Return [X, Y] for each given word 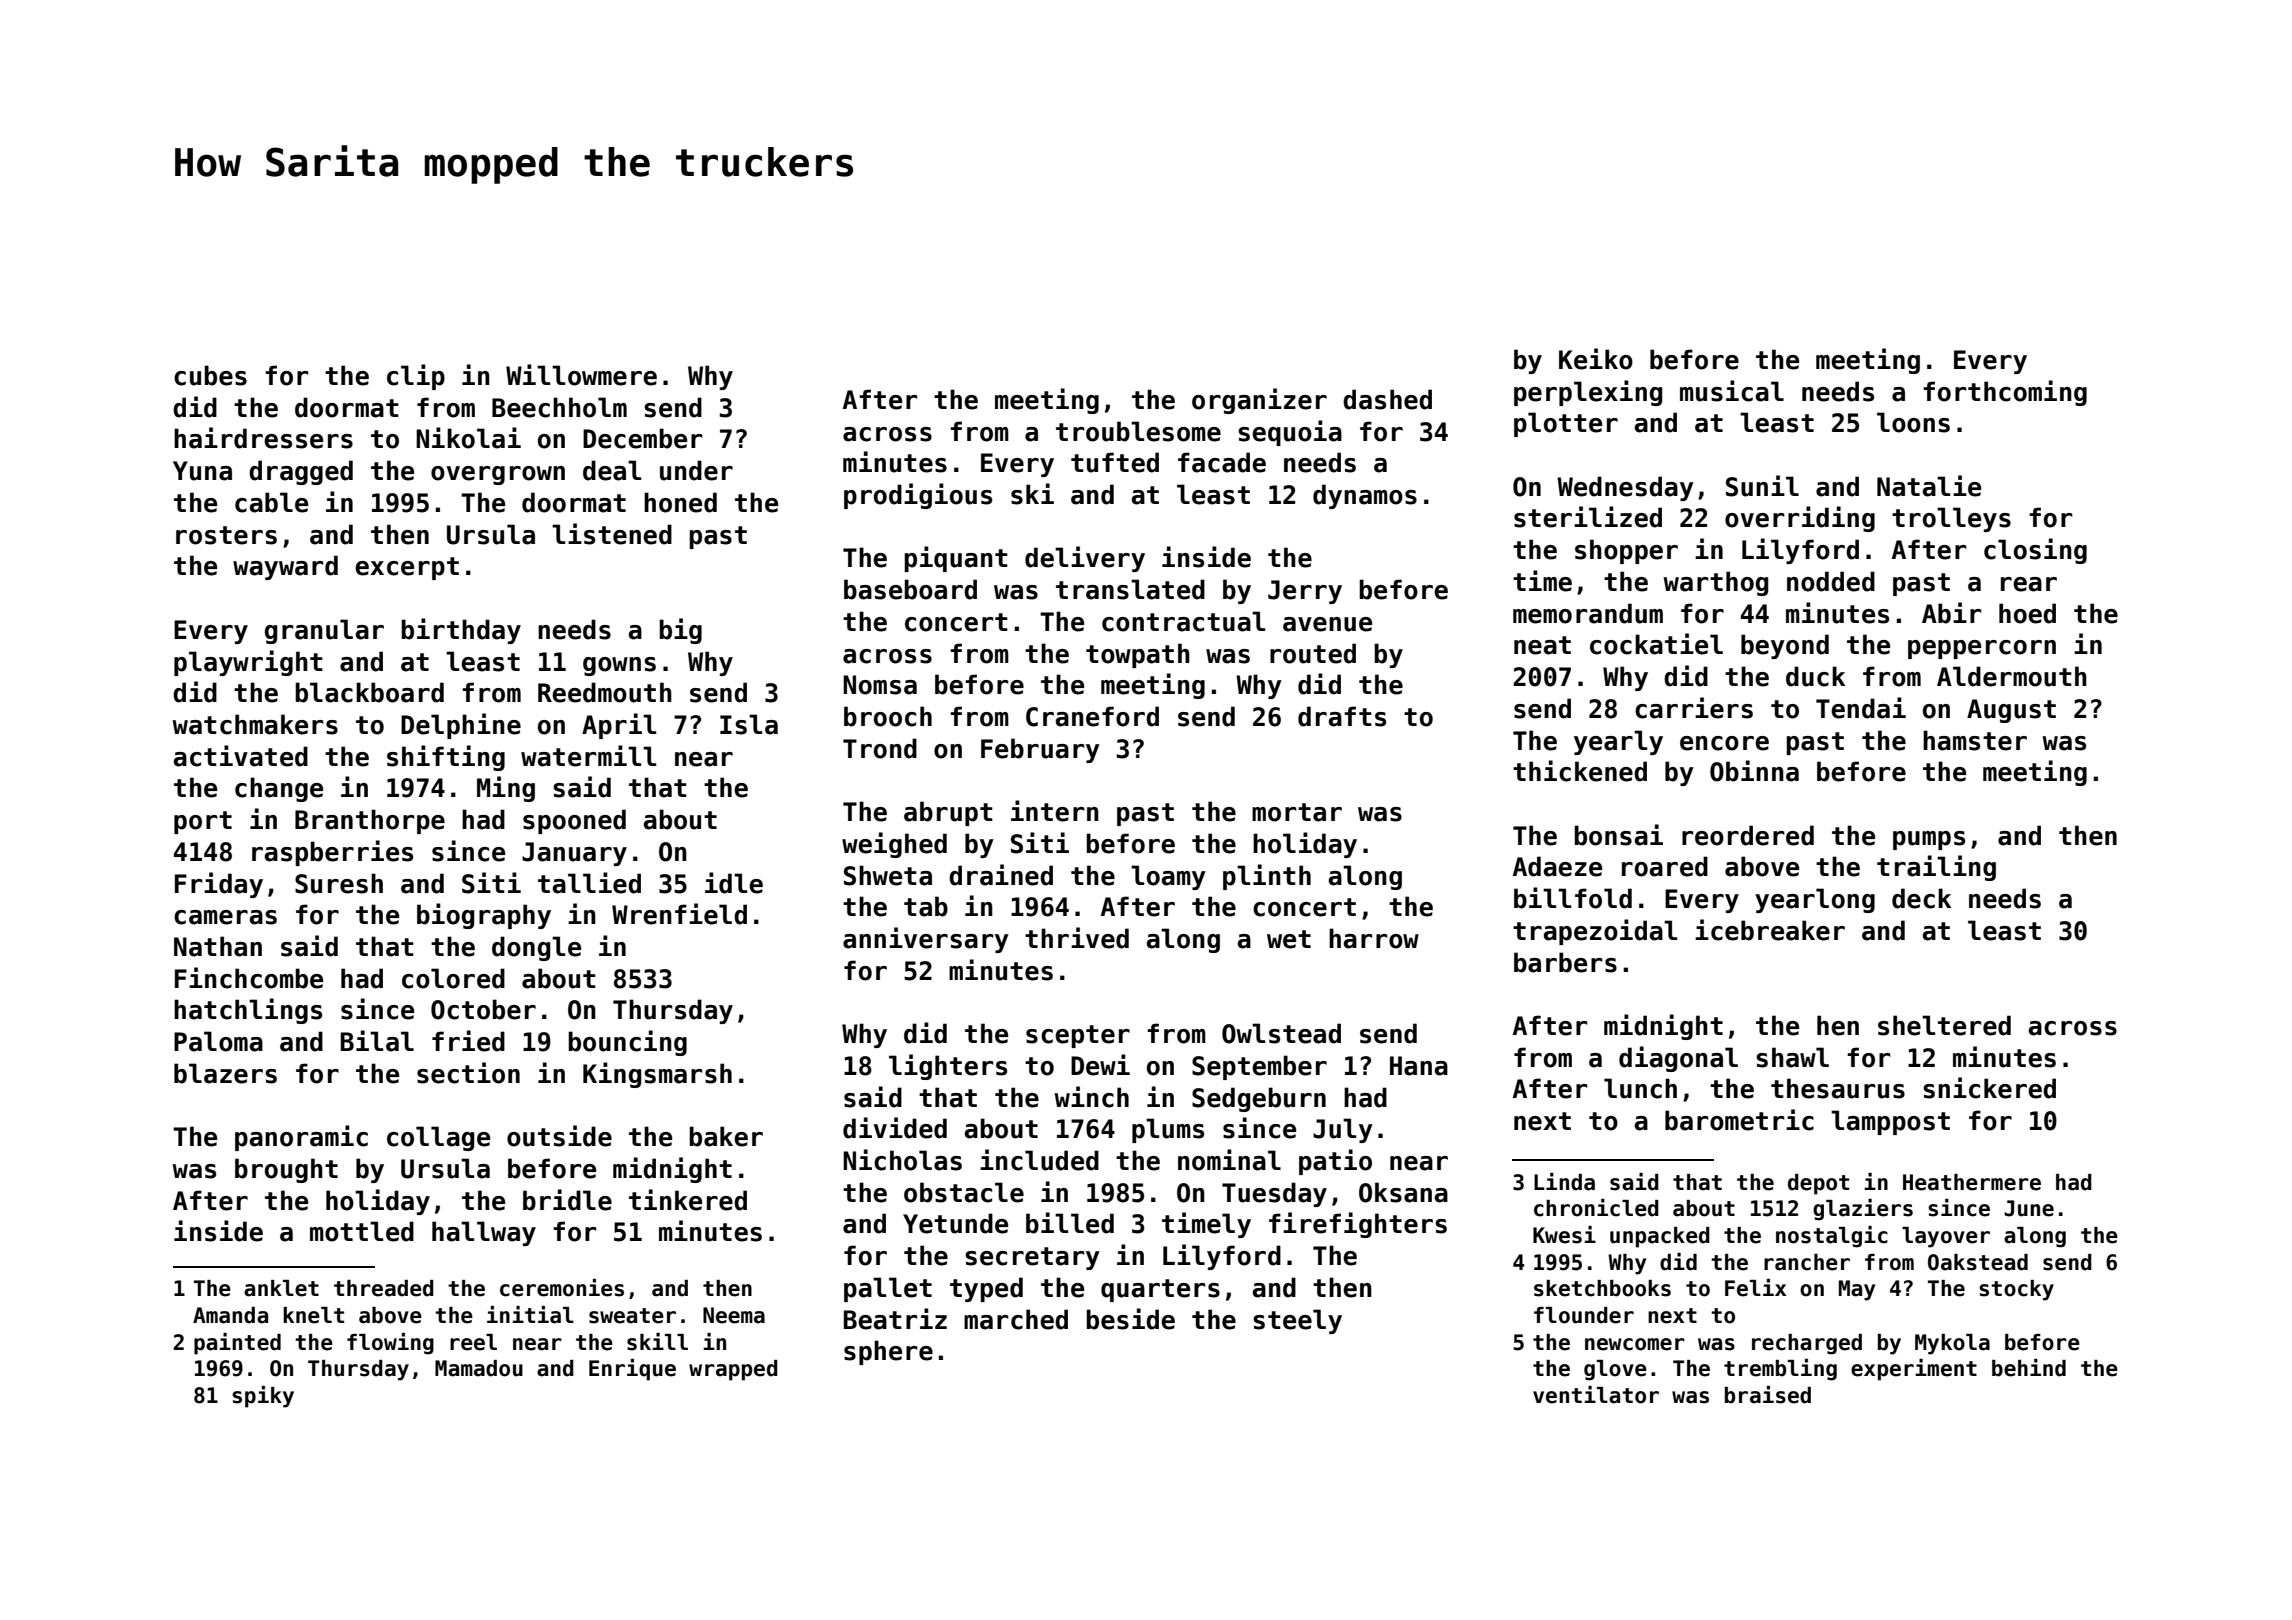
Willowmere [581, 375]
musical [1732, 391]
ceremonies [562, 1288]
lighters [948, 1067]
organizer [1259, 401]
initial [530, 1315]
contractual [1183, 621]
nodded [1831, 581]
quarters [1160, 1290]
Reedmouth [605, 692]
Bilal [377, 1041]
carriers [1694, 708]
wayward [285, 567]
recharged [1807, 1344]
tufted [1115, 462]
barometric [1739, 1120]
